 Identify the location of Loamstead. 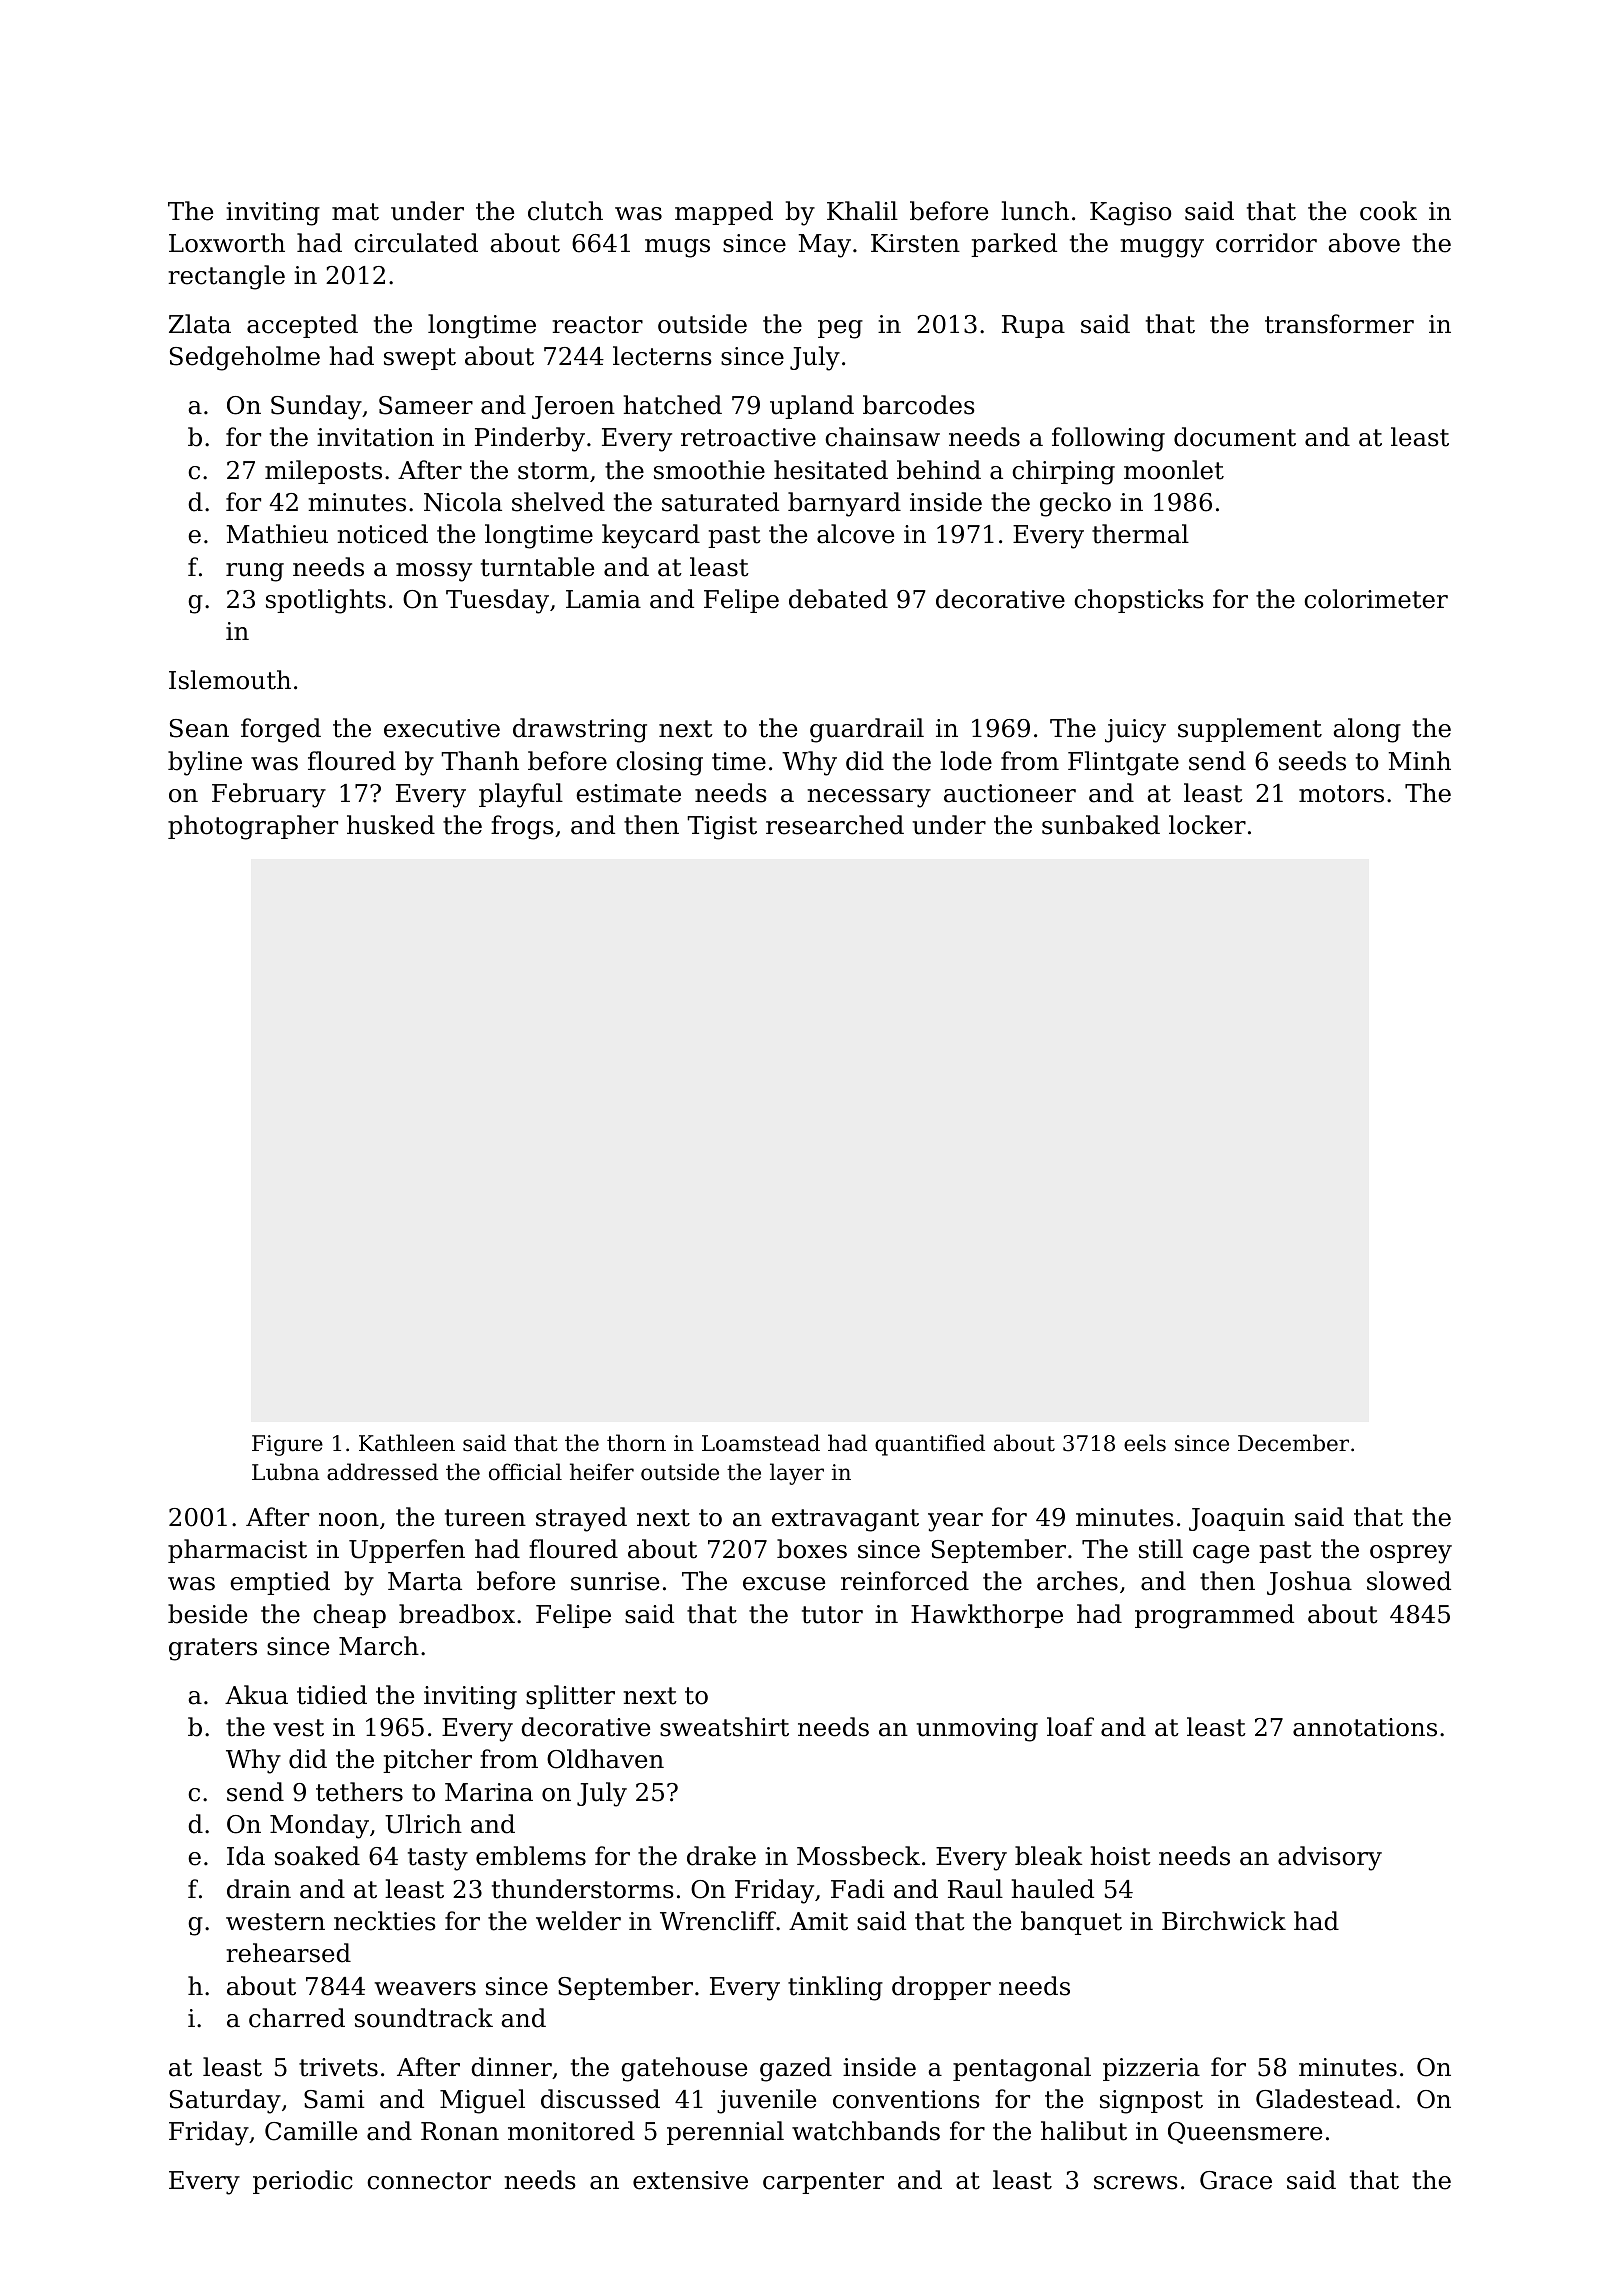
(761, 1443).
